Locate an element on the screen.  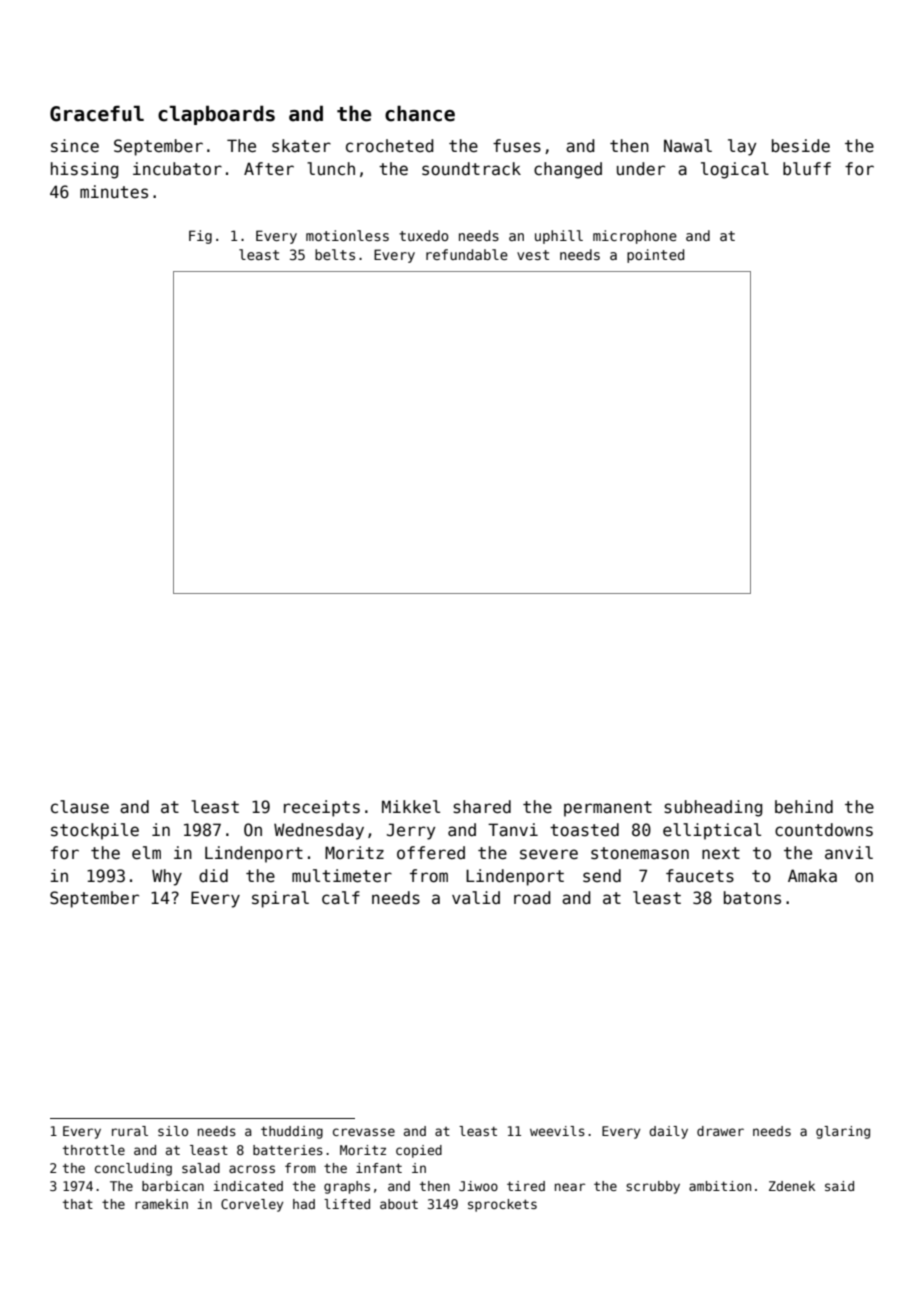
drawer is located at coordinates (720, 1131).
